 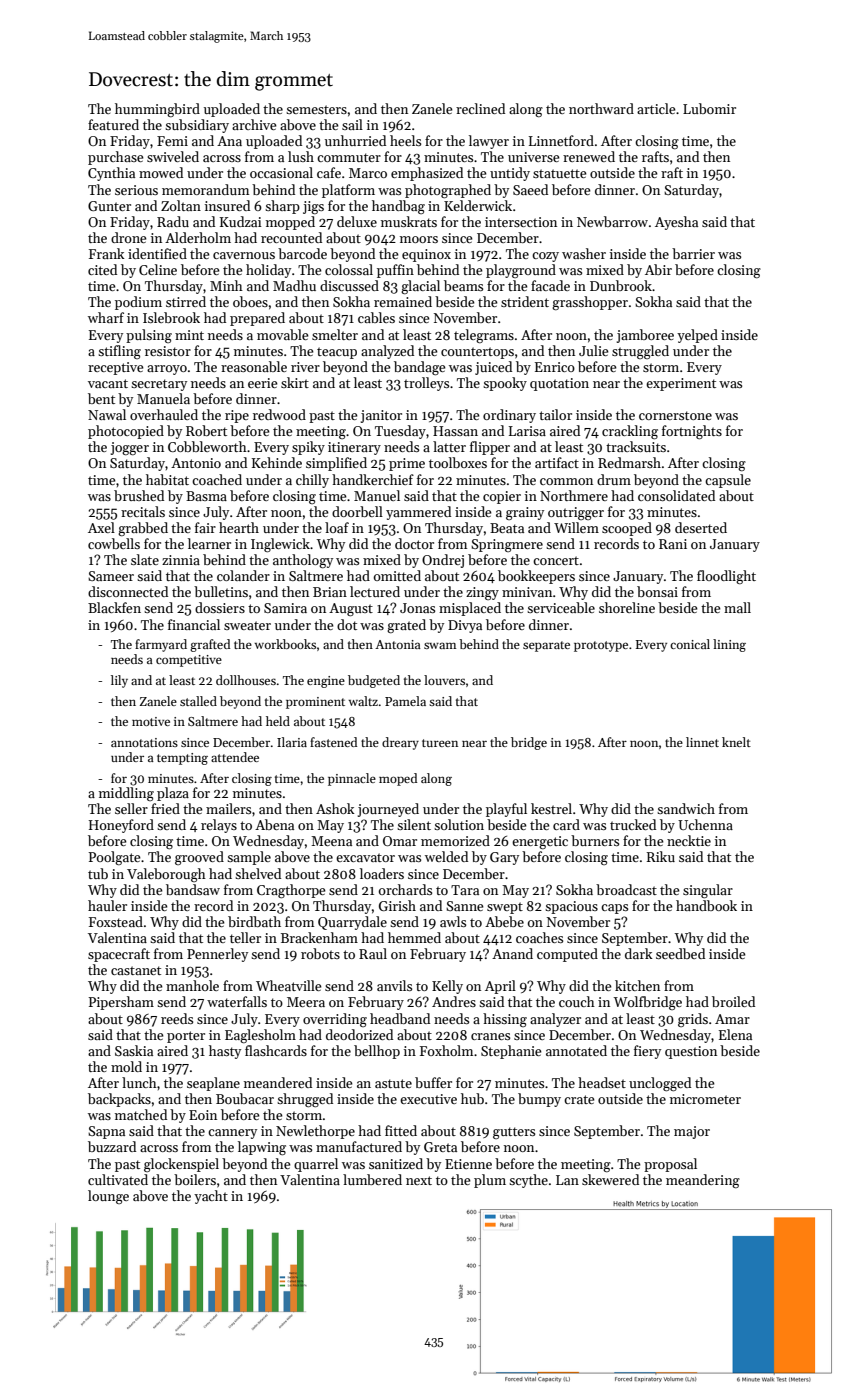 I want to click on Kelderwick, so click(x=478, y=205).
